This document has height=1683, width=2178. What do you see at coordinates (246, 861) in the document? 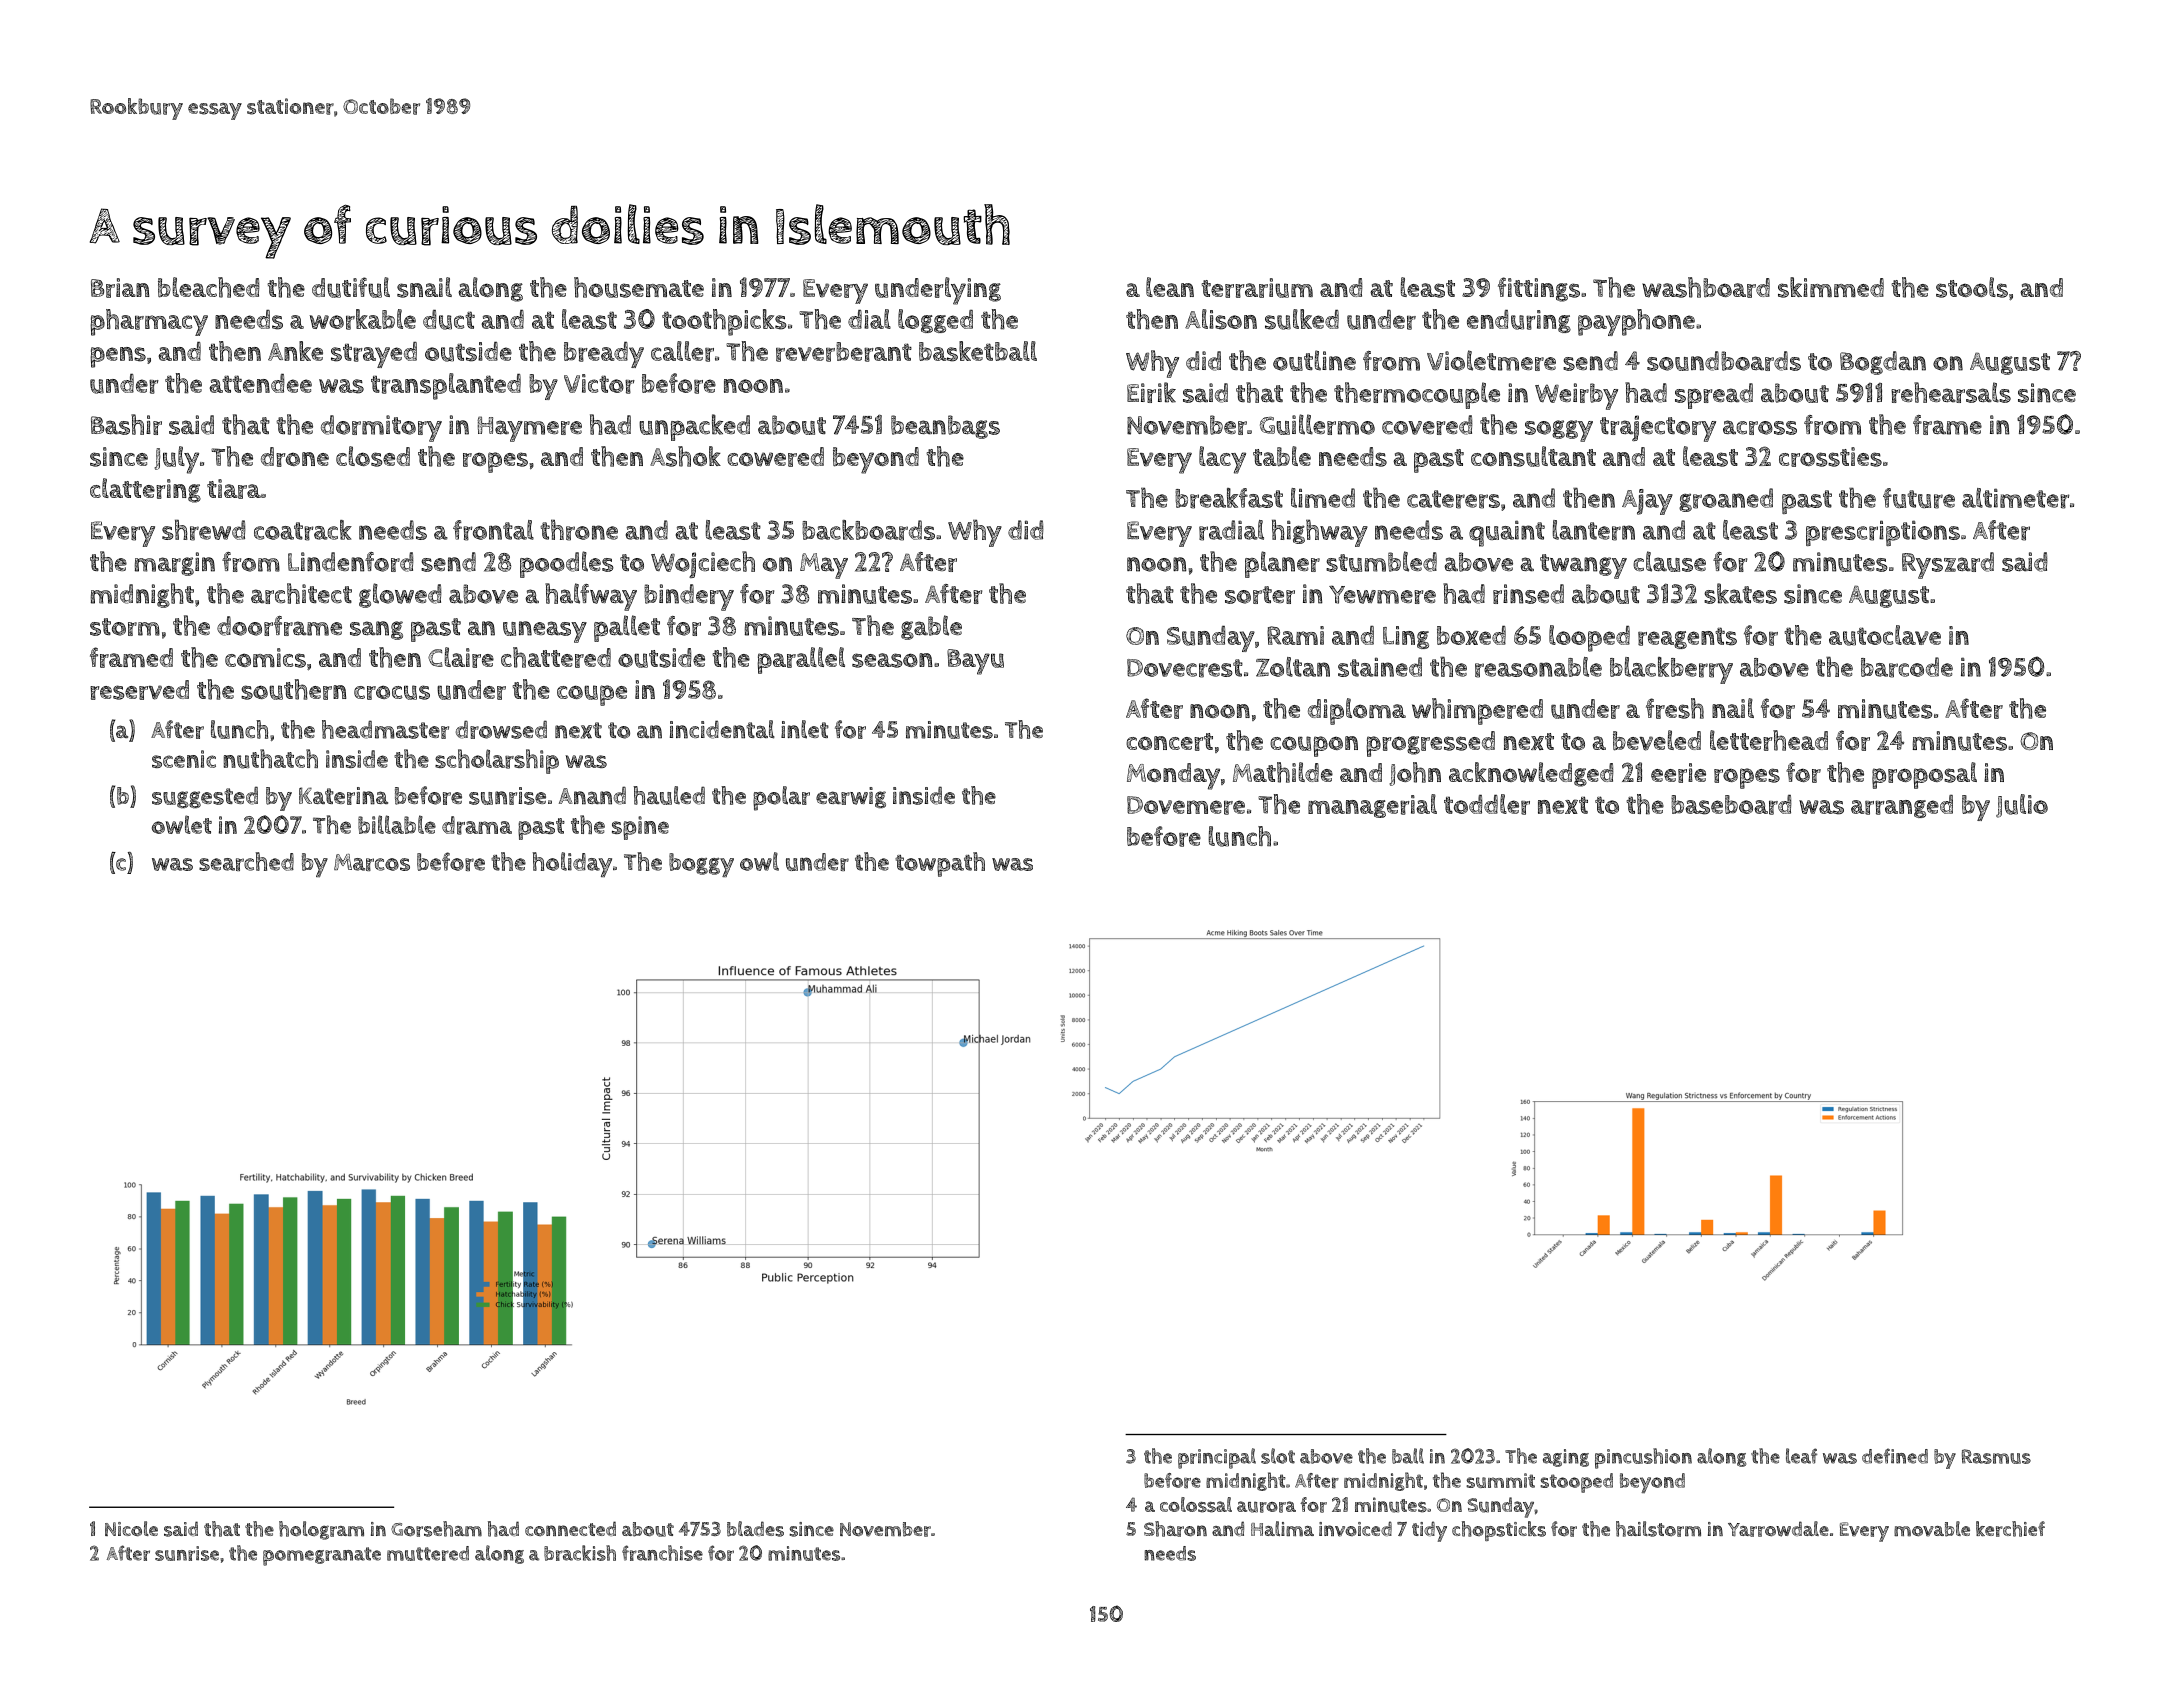
I see `searched` at bounding box center [246, 861].
